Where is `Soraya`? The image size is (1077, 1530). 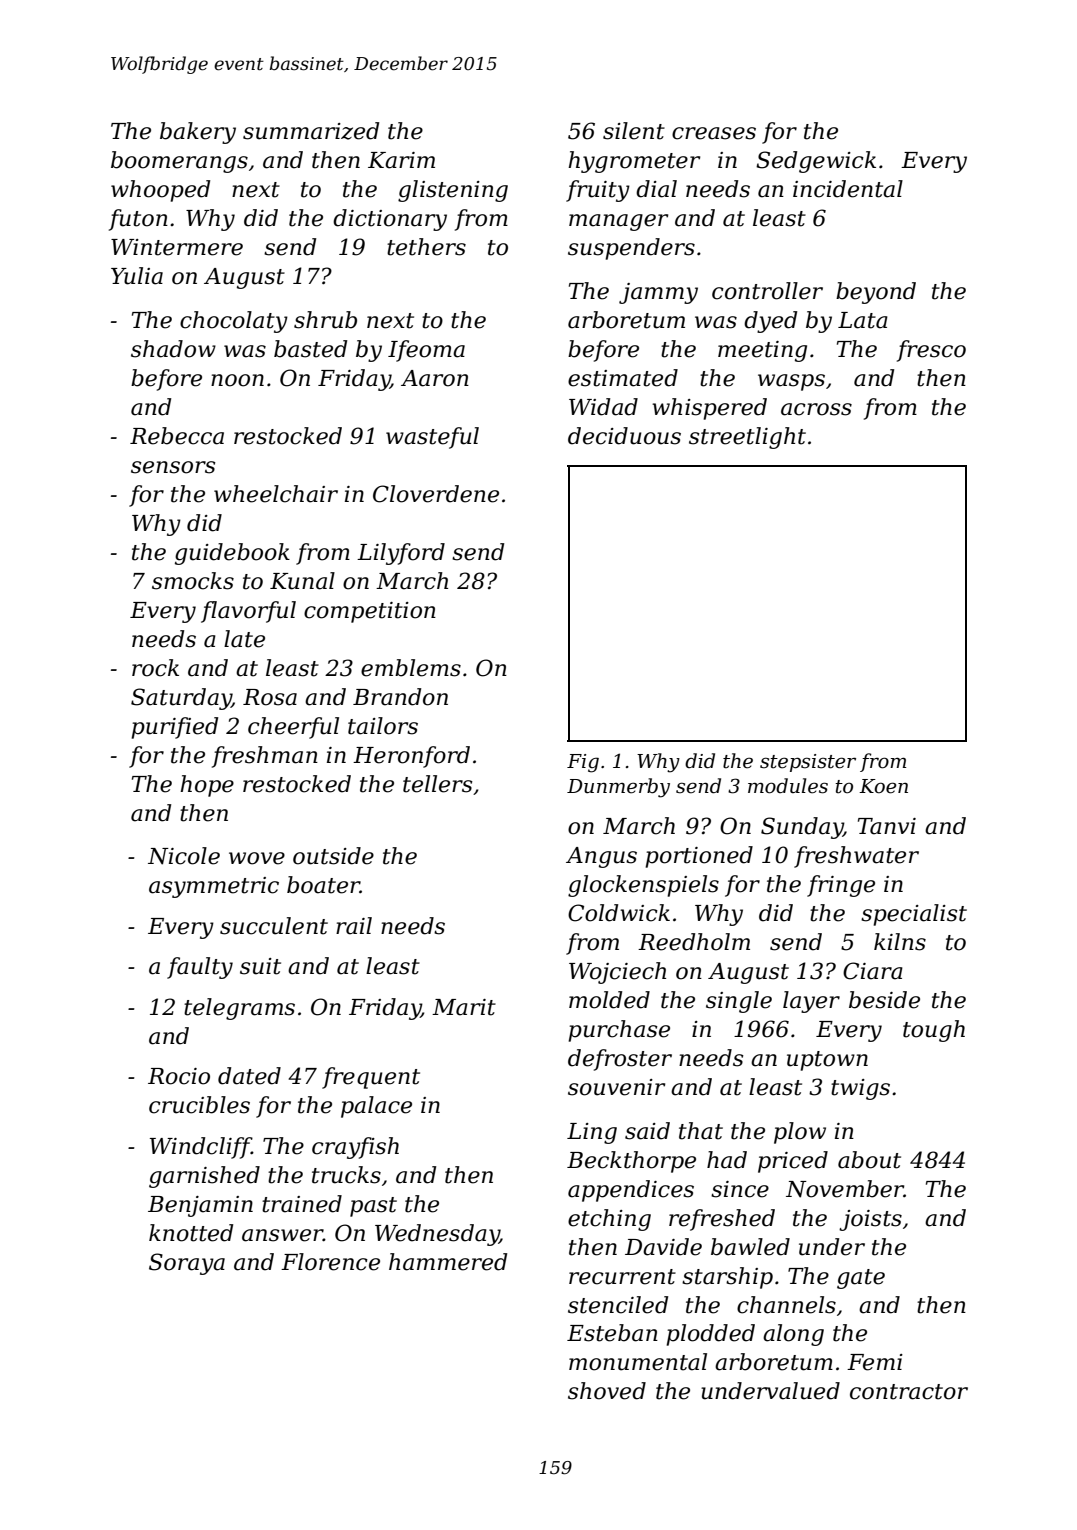 Soraya is located at coordinates (187, 1264).
